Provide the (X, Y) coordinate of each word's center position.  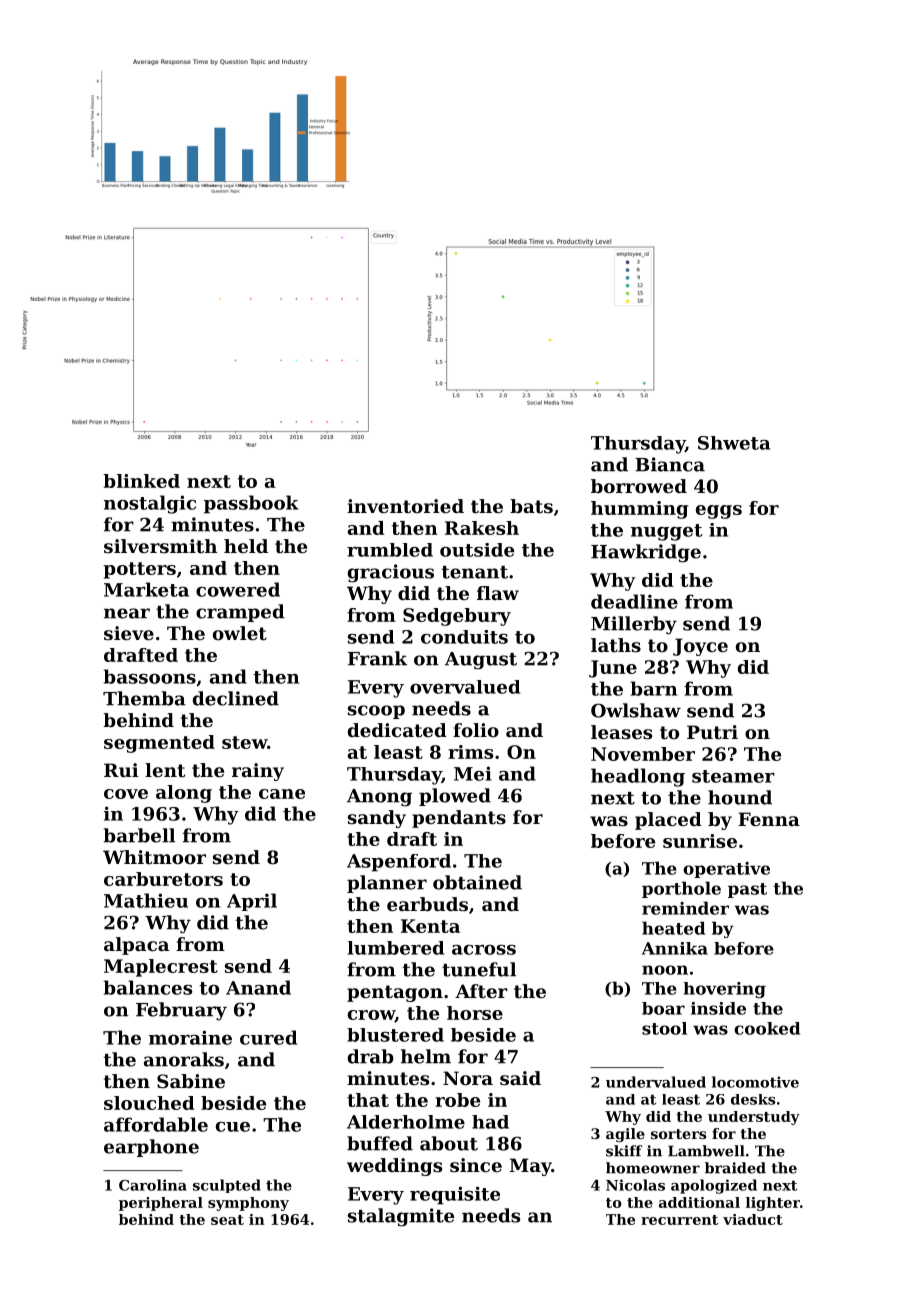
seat (227, 1220)
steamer (733, 776)
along (184, 794)
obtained (477, 882)
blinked (141, 481)
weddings (394, 1167)
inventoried (405, 506)
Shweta (734, 443)
